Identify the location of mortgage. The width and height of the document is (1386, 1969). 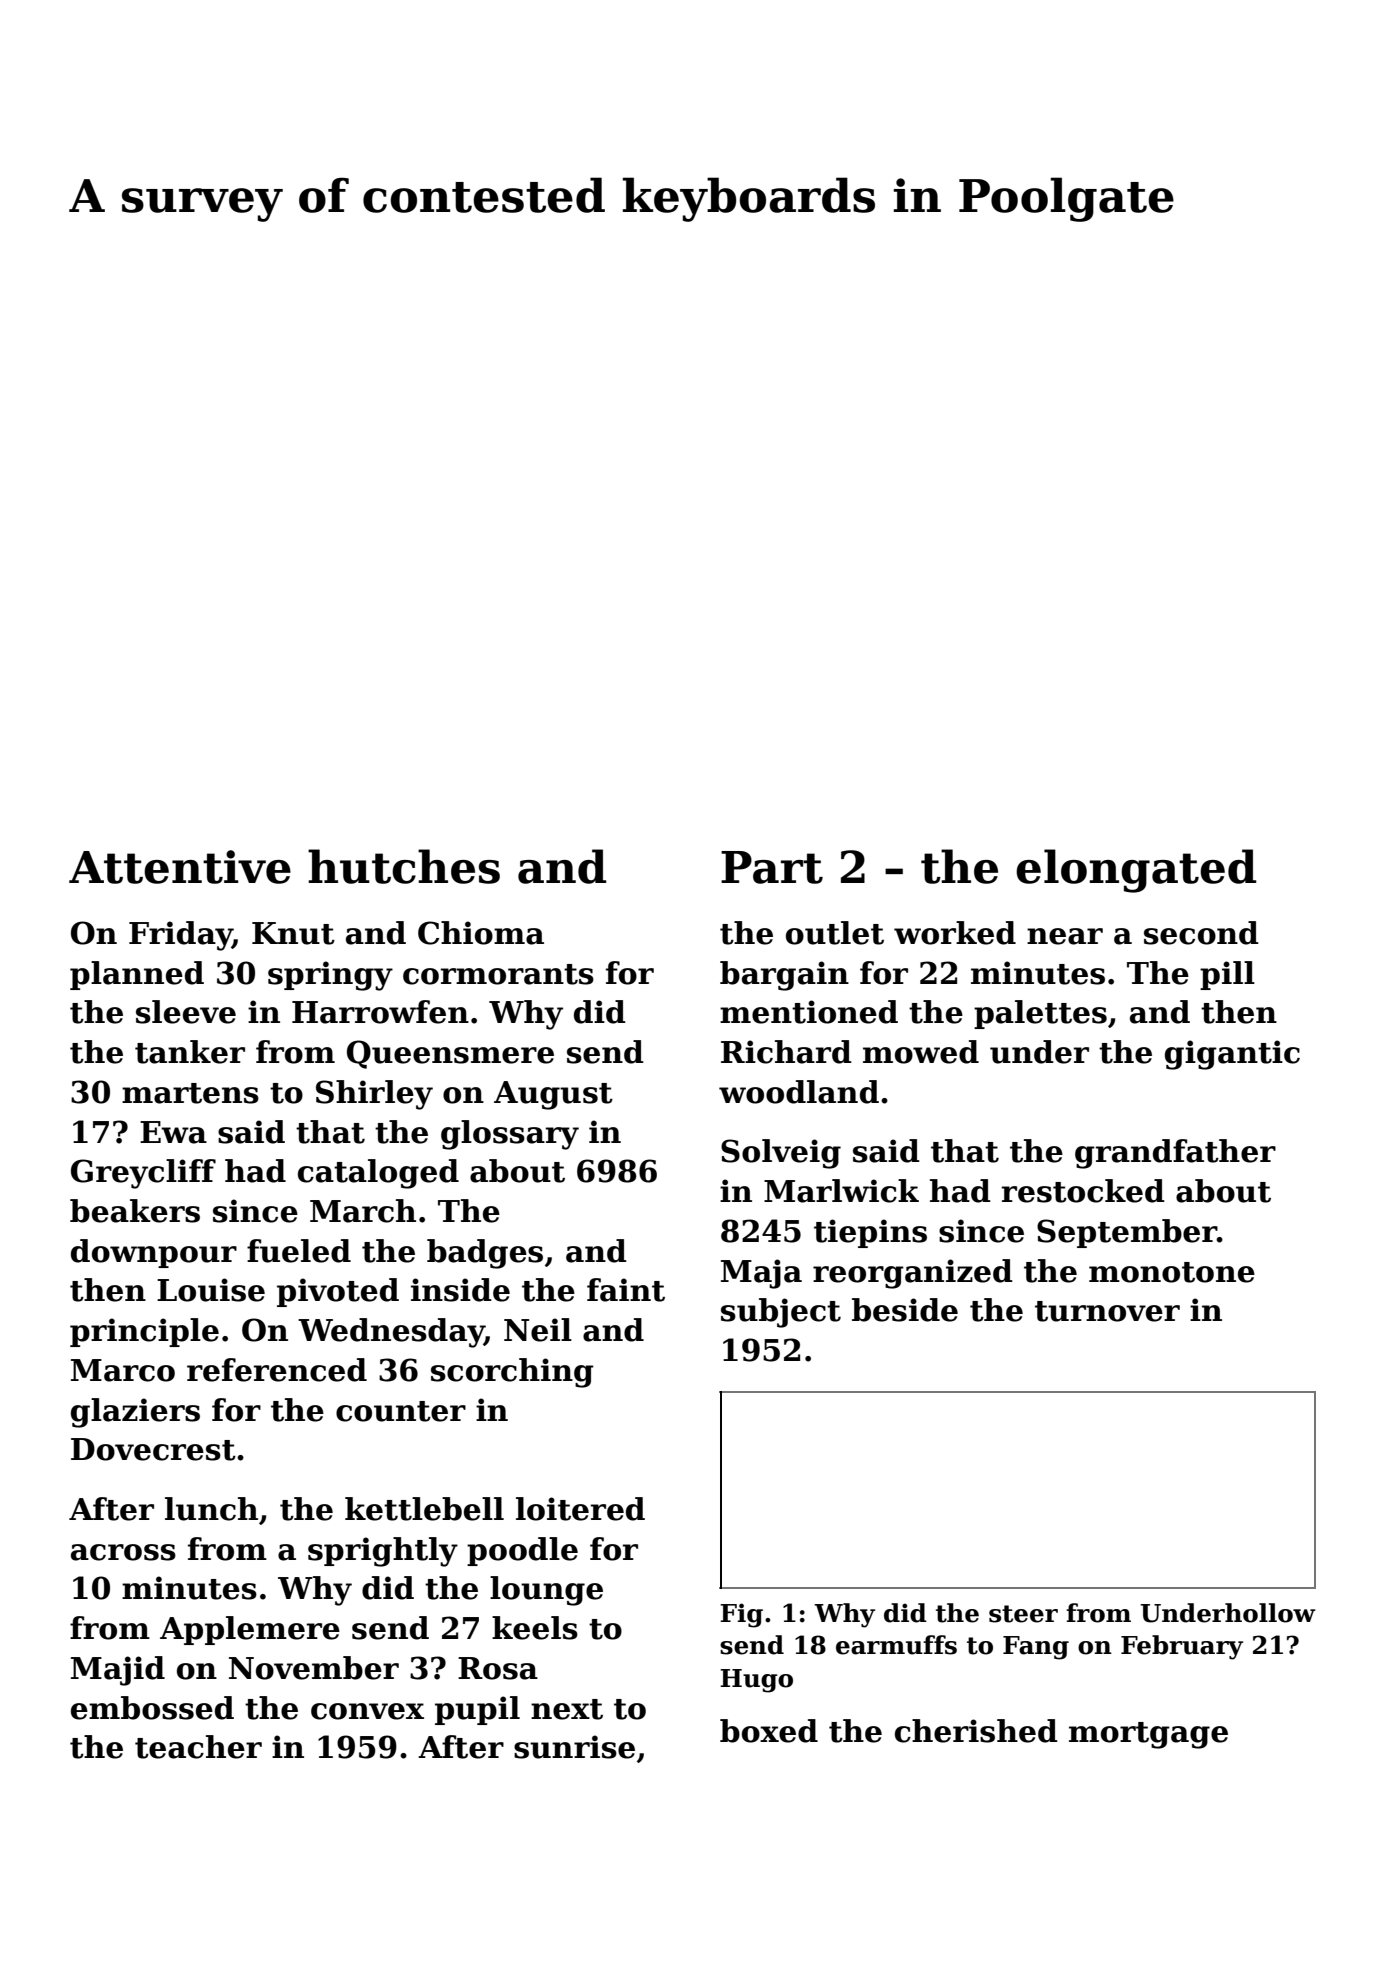
(1148, 1735).
